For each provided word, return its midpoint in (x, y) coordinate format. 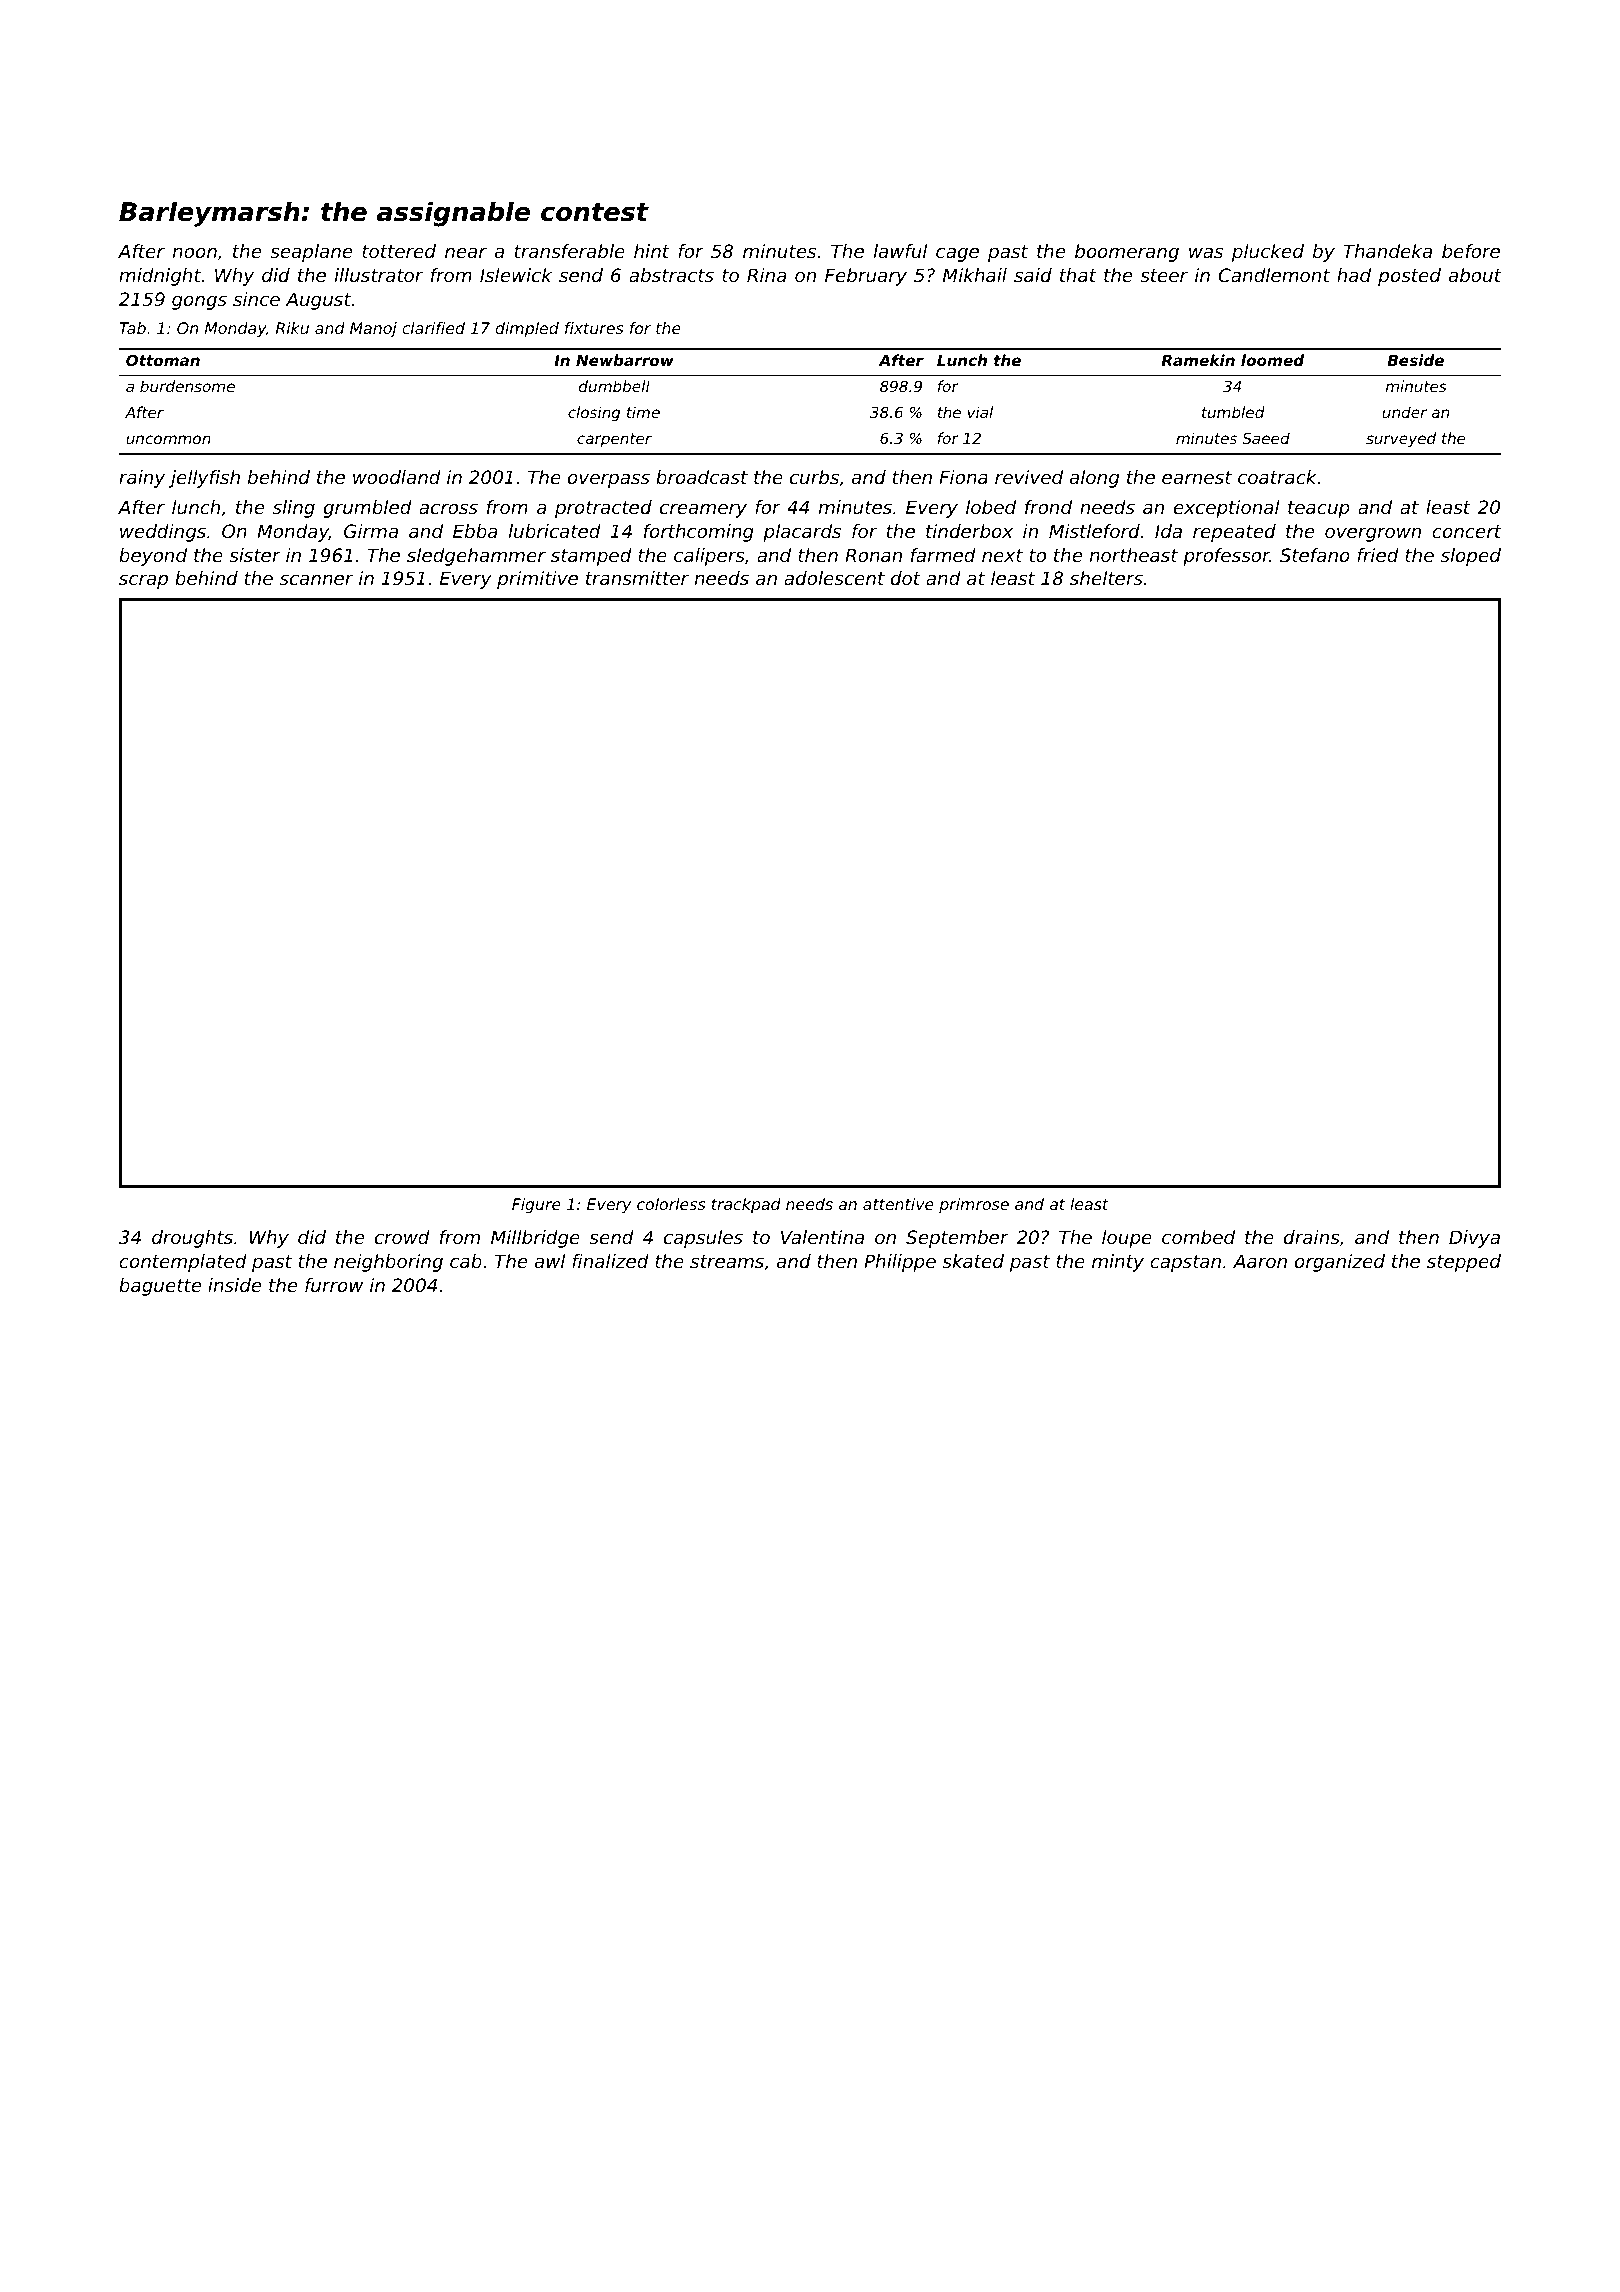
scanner (316, 579)
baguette (160, 1287)
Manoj (373, 329)
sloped (1471, 557)
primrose (974, 1205)
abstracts (671, 275)
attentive (898, 1204)
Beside (1415, 360)
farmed (943, 555)
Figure (536, 1206)
